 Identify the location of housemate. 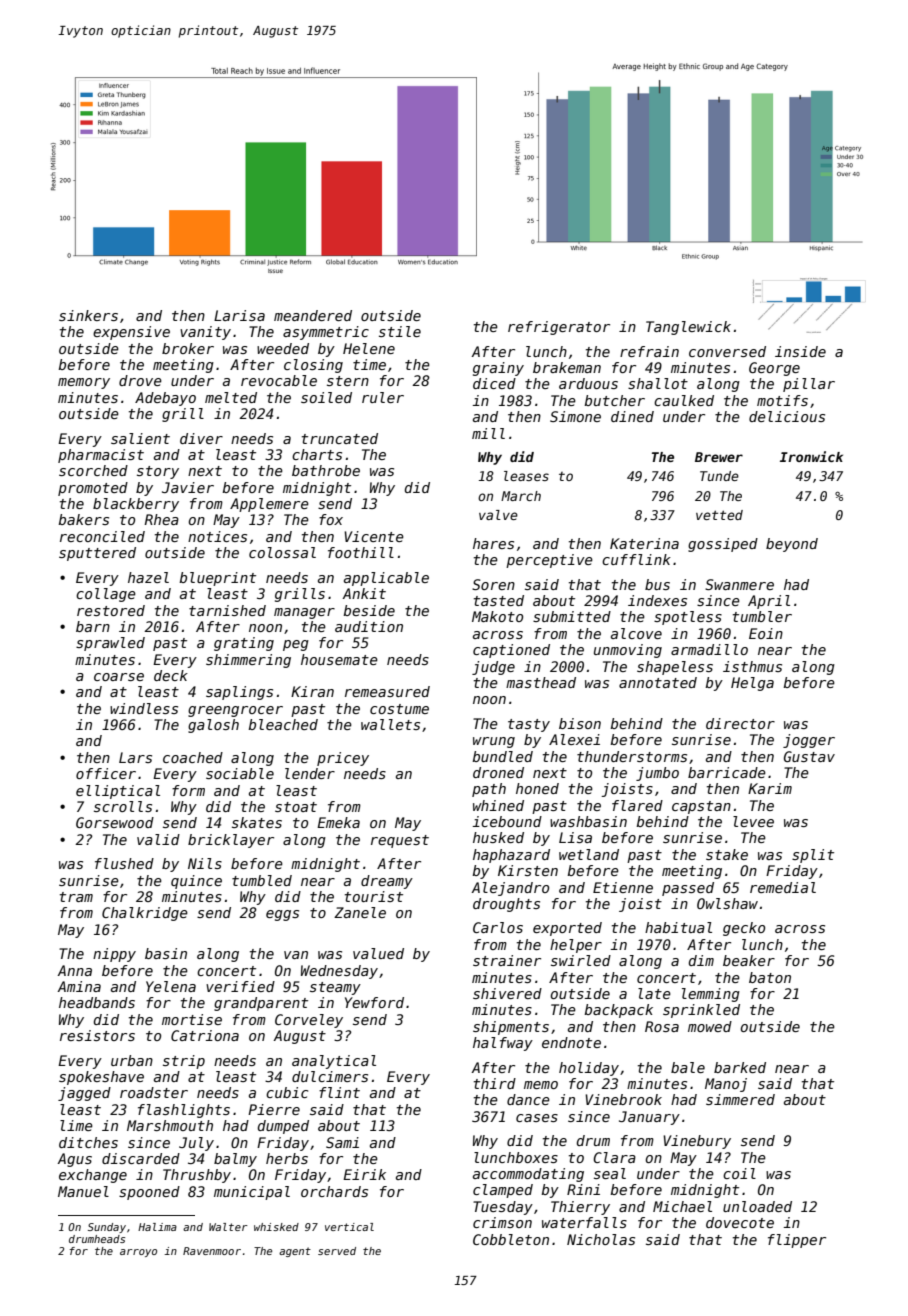
(339, 659).
